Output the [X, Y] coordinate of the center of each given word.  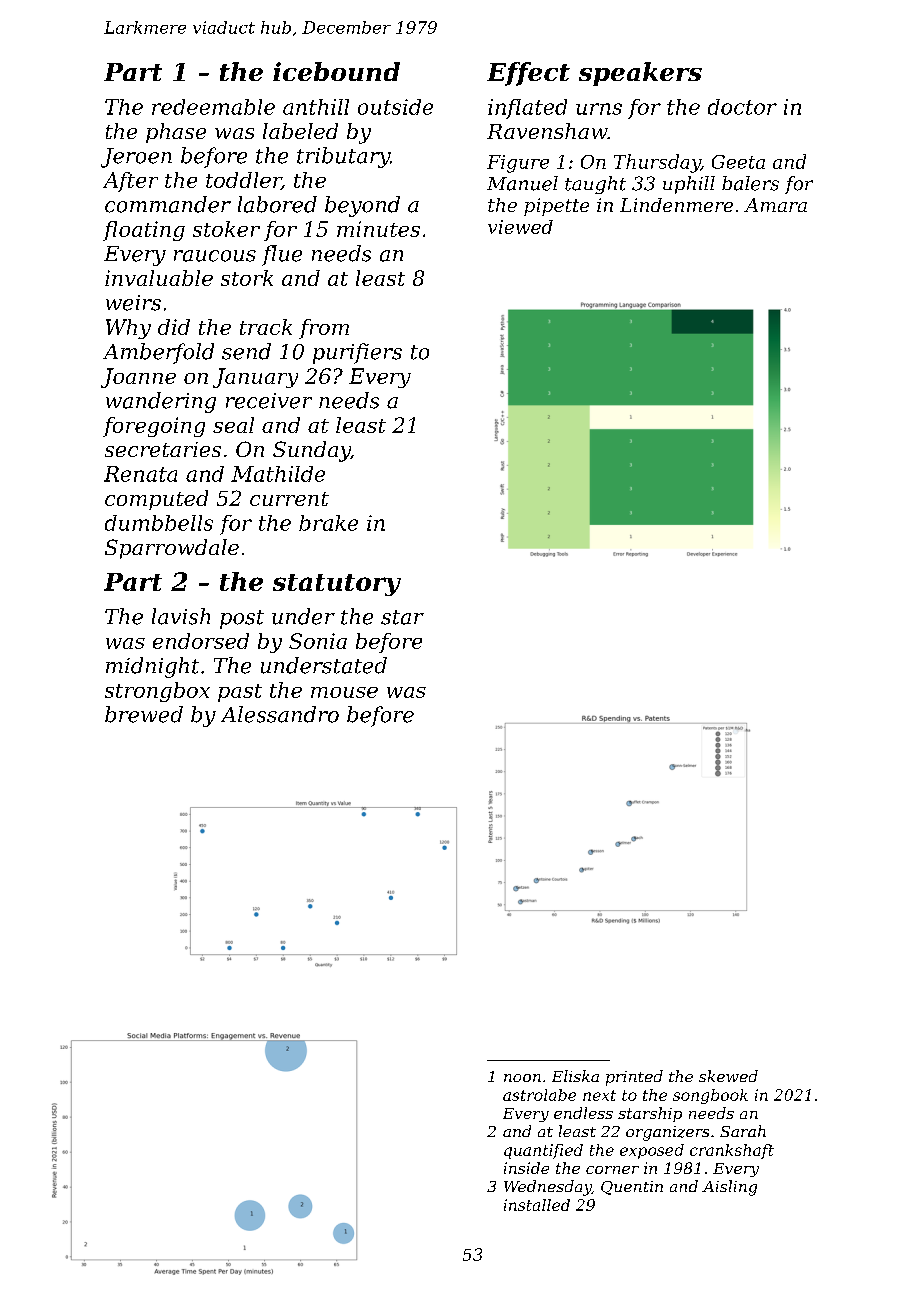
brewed [144, 714]
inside [526, 1168]
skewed [728, 1076]
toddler [243, 181]
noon [522, 1078]
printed [634, 1078]
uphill [689, 185]
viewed [520, 227]
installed [537, 1205]
